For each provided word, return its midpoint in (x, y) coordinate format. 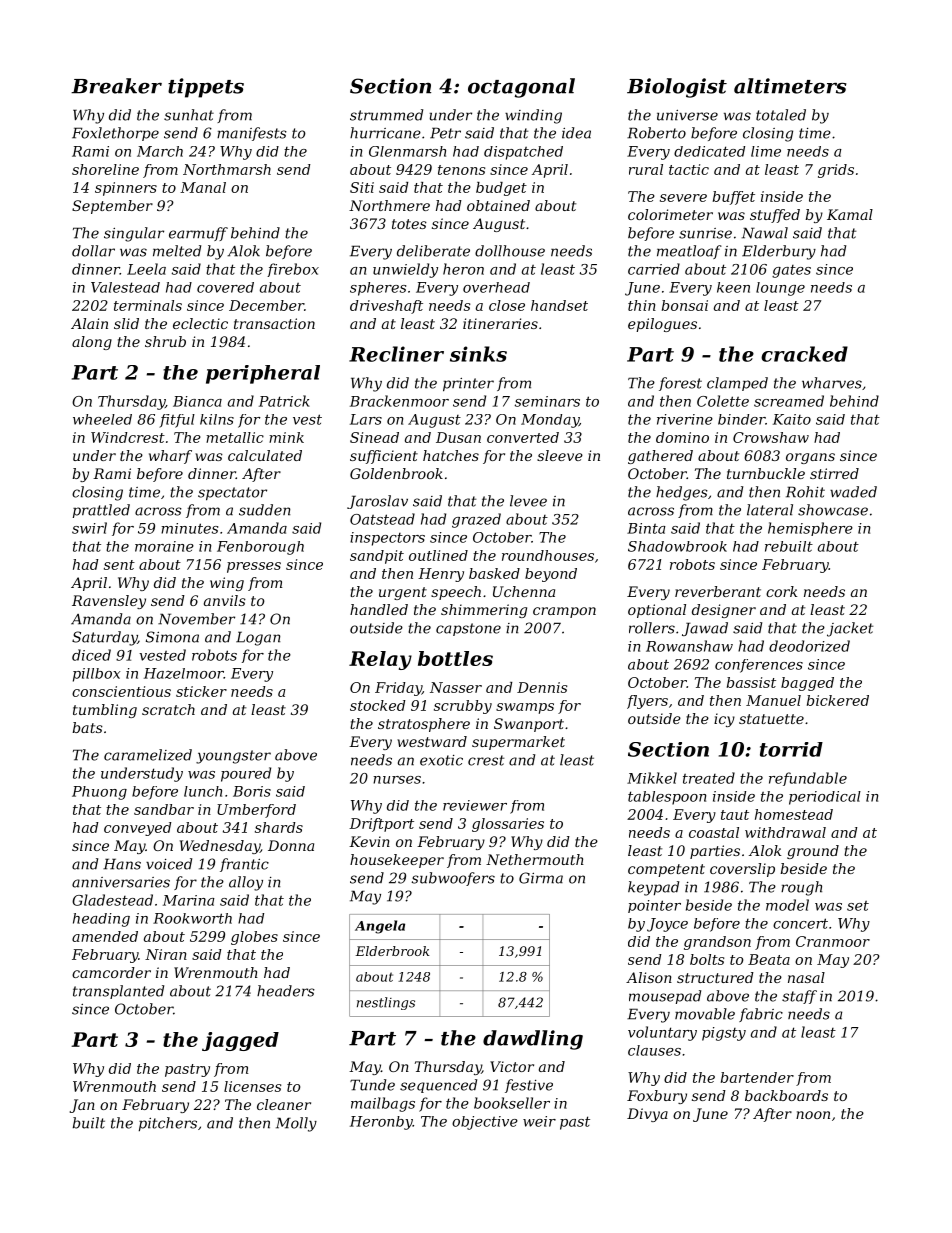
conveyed (138, 829)
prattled (101, 511)
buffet (734, 198)
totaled (781, 115)
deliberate (433, 251)
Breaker (116, 86)
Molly (296, 1124)
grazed (476, 520)
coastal (714, 832)
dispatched (523, 153)
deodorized (809, 646)
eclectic (200, 323)
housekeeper (397, 861)
